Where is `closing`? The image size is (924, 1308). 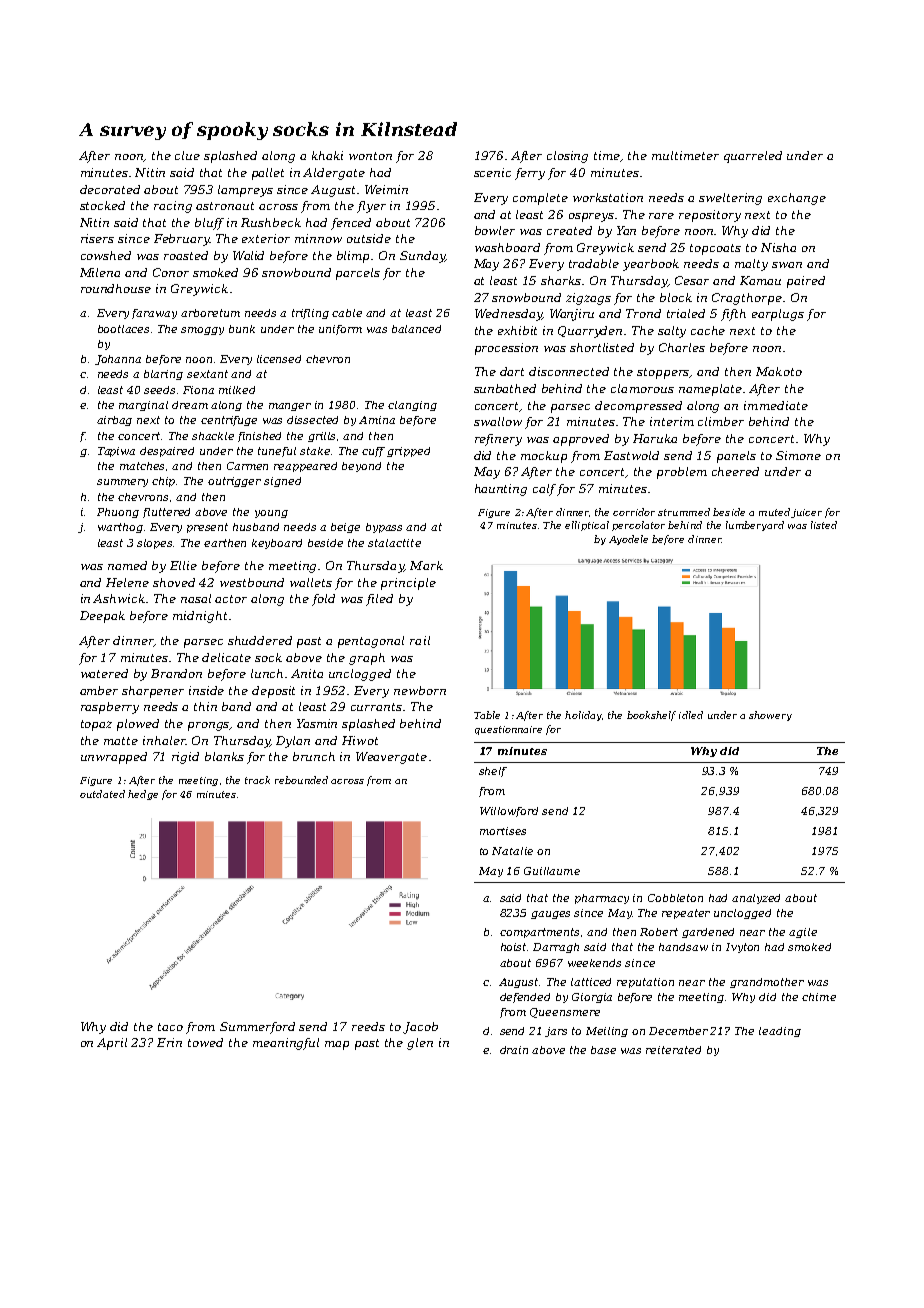 closing is located at coordinates (567, 157).
